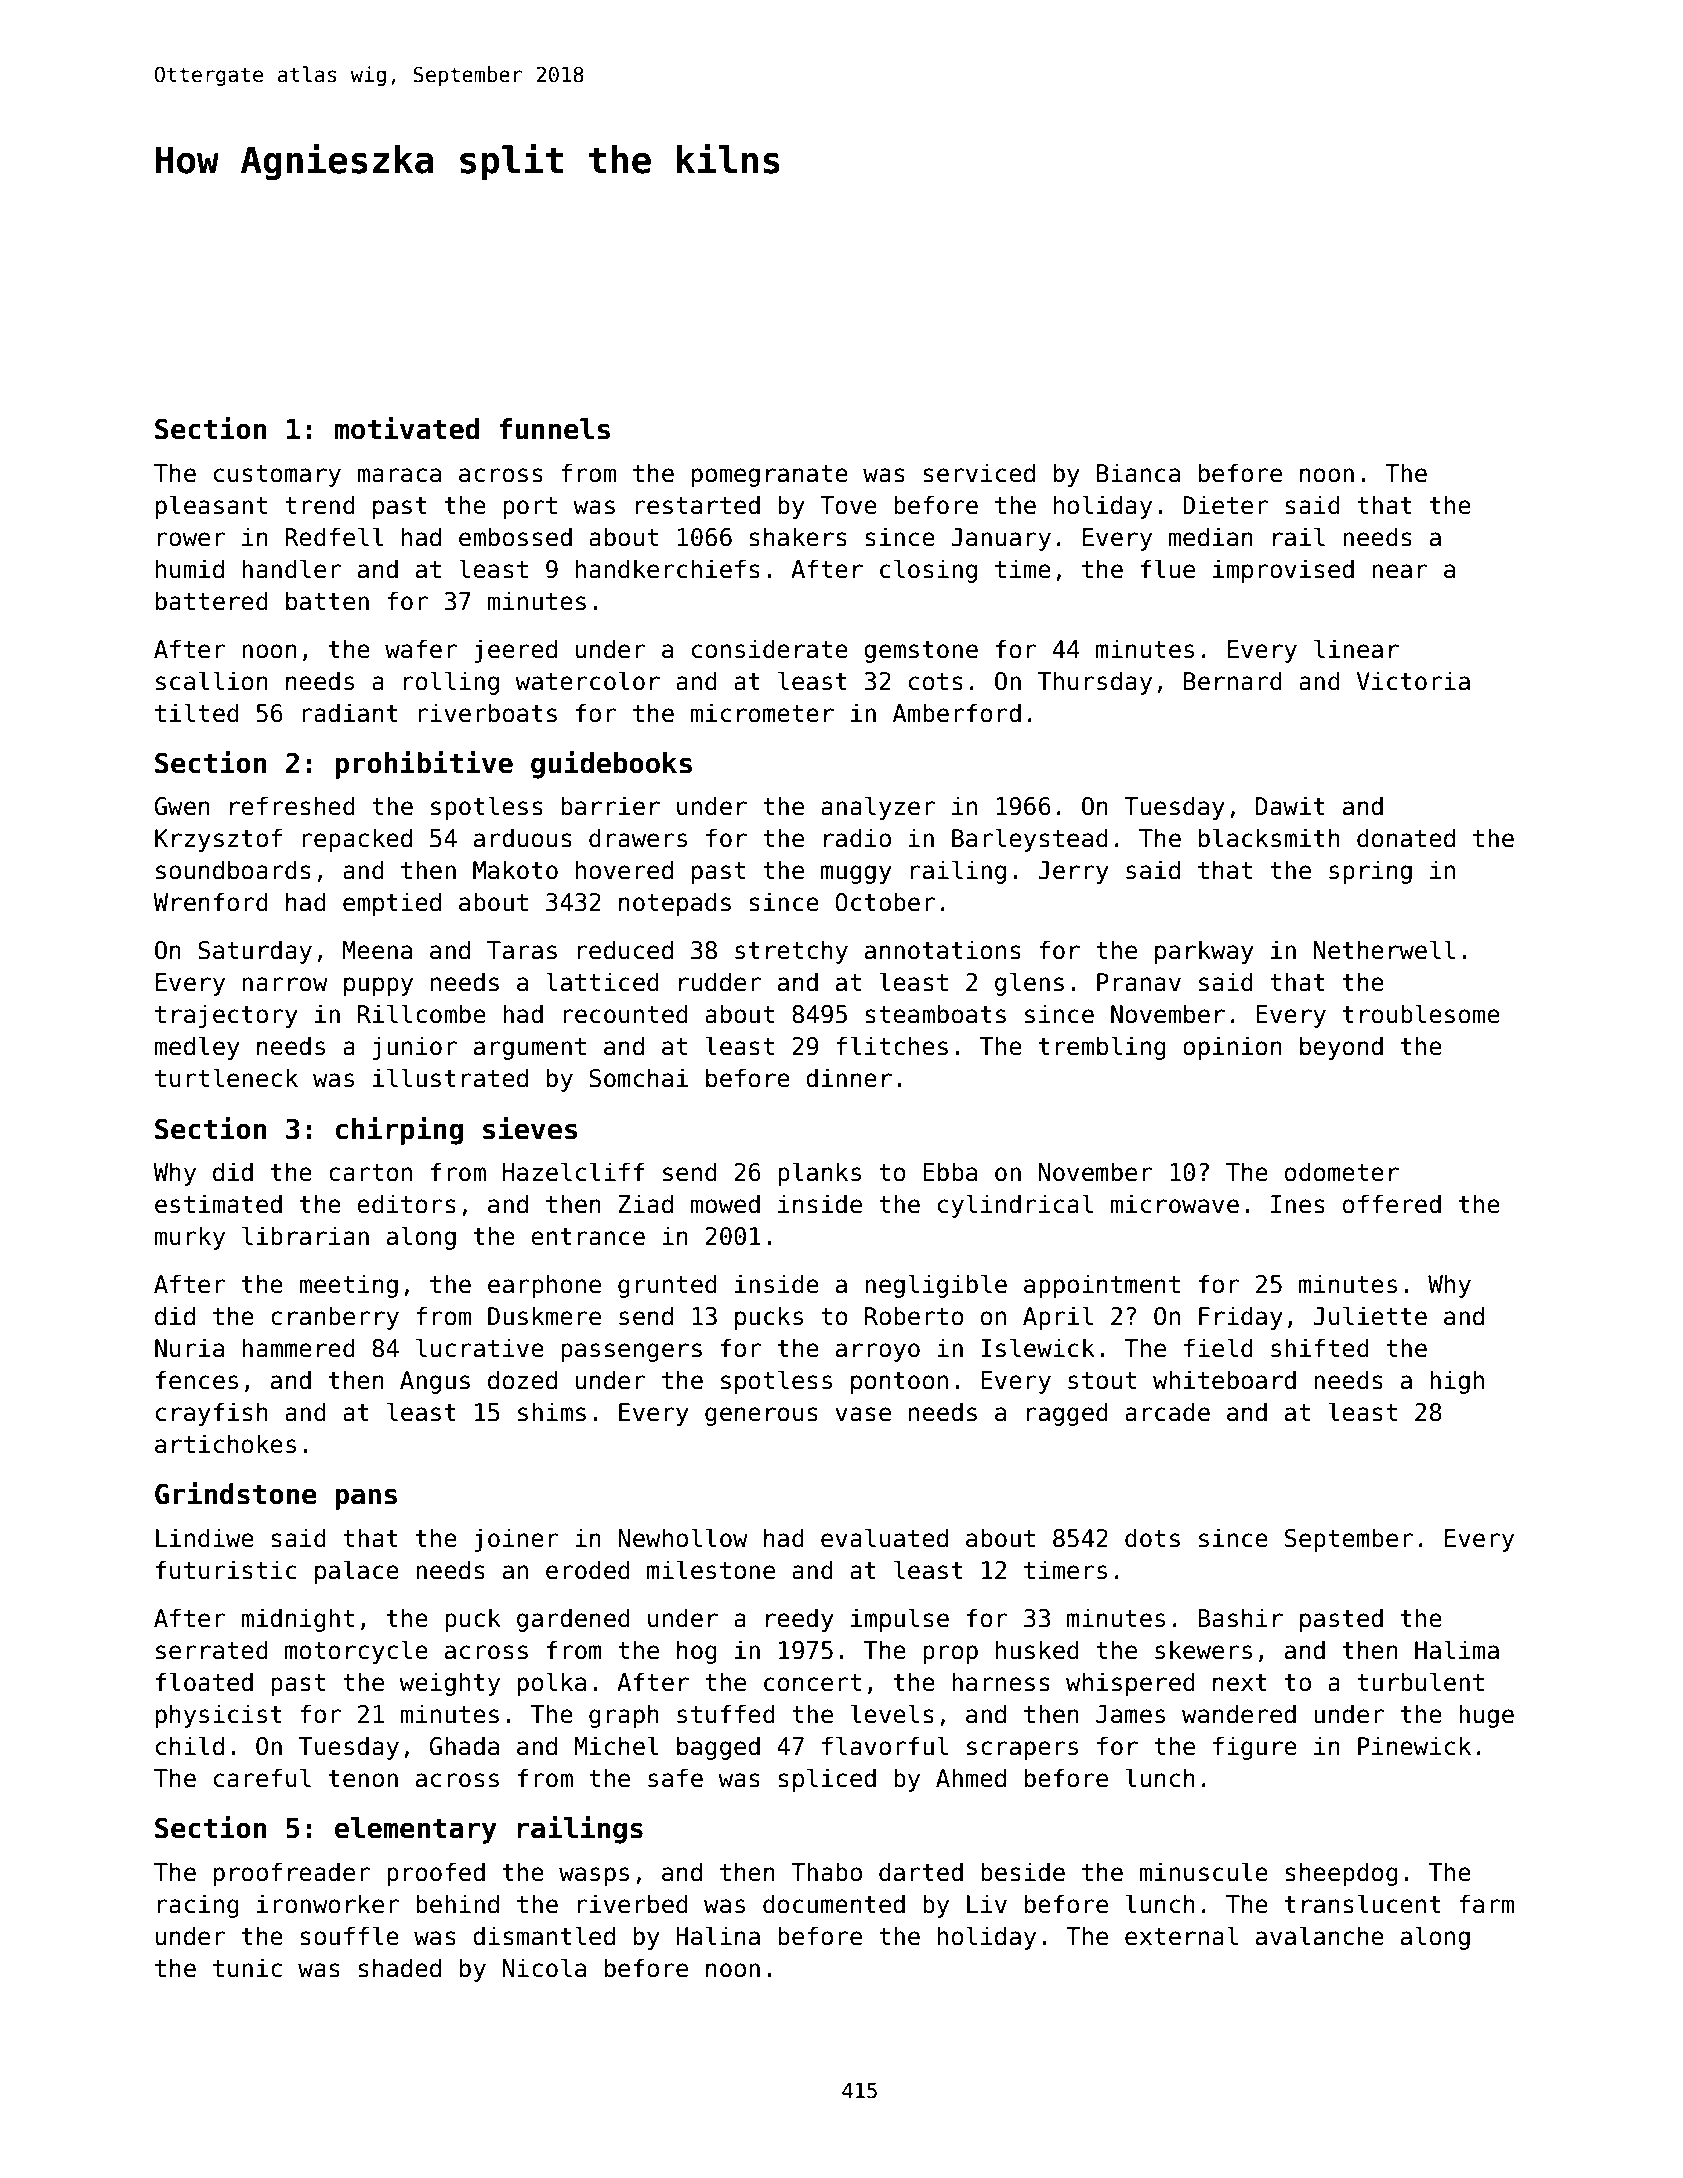 This page has width=1683, height=2178. What do you see at coordinates (544, 1968) in the page?
I see `Nicola` at bounding box center [544, 1968].
